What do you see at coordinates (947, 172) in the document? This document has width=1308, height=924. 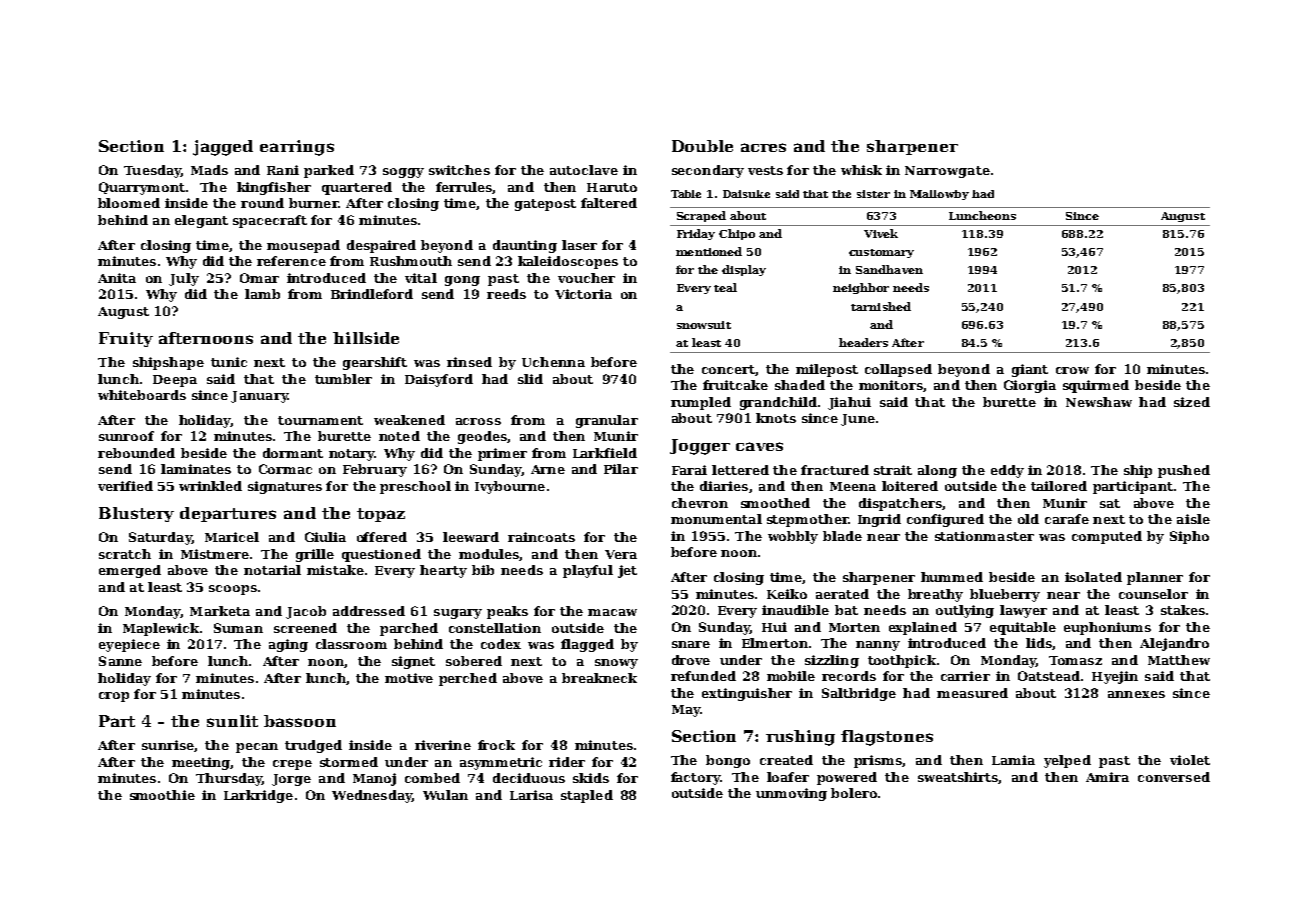 I see `Narrowgate` at bounding box center [947, 172].
